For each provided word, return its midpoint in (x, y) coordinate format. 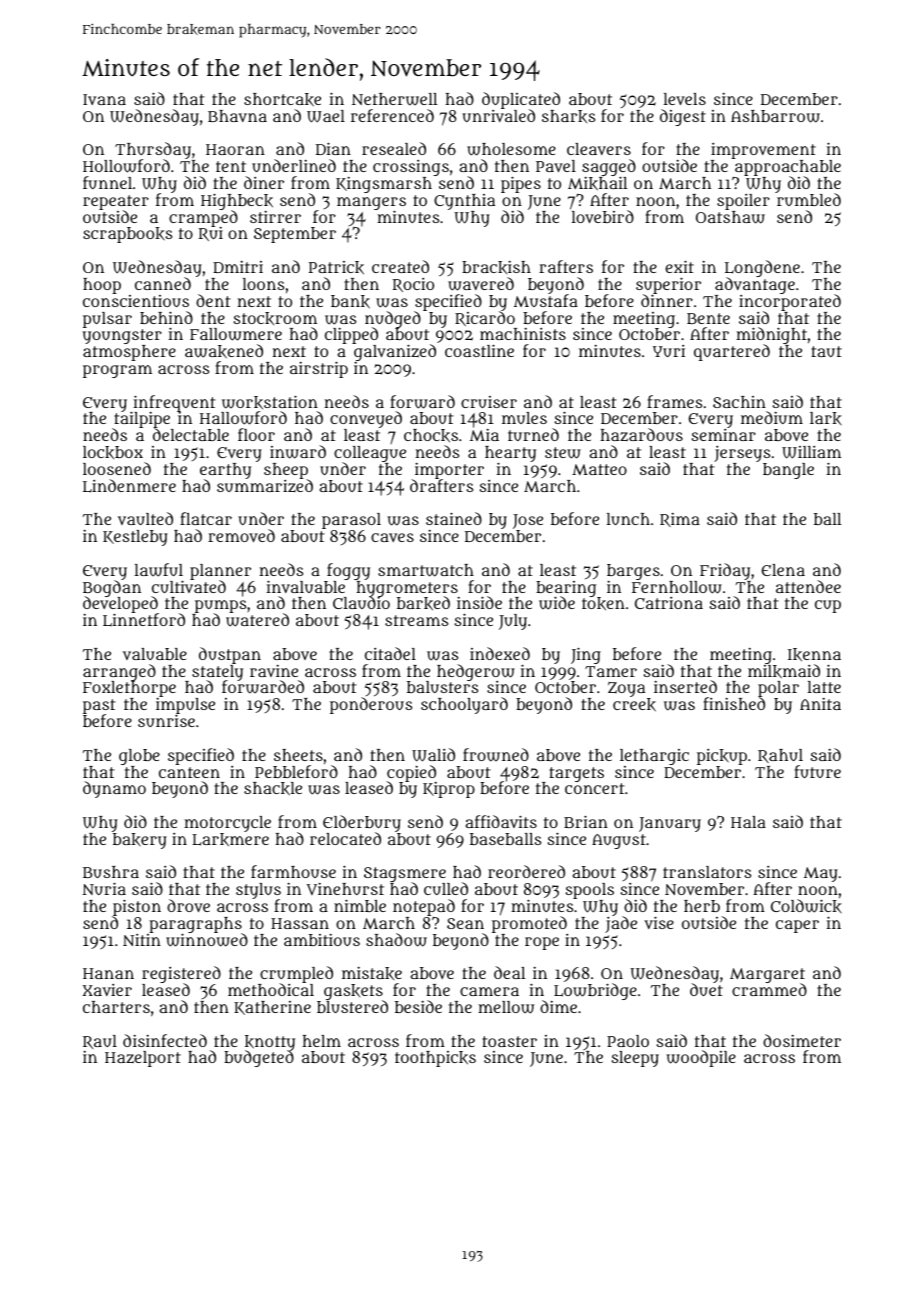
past (99, 707)
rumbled (809, 200)
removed (241, 535)
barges (633, 572)
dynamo (114, 789)
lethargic (654, 757)
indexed (500, 653)
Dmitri (238, 266)
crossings (411, 168)
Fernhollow (677, 587)
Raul (100, 1042)
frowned (496, 755)
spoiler (743, 202)
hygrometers (407, 589)
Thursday (153, 151)
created (400, 266)
